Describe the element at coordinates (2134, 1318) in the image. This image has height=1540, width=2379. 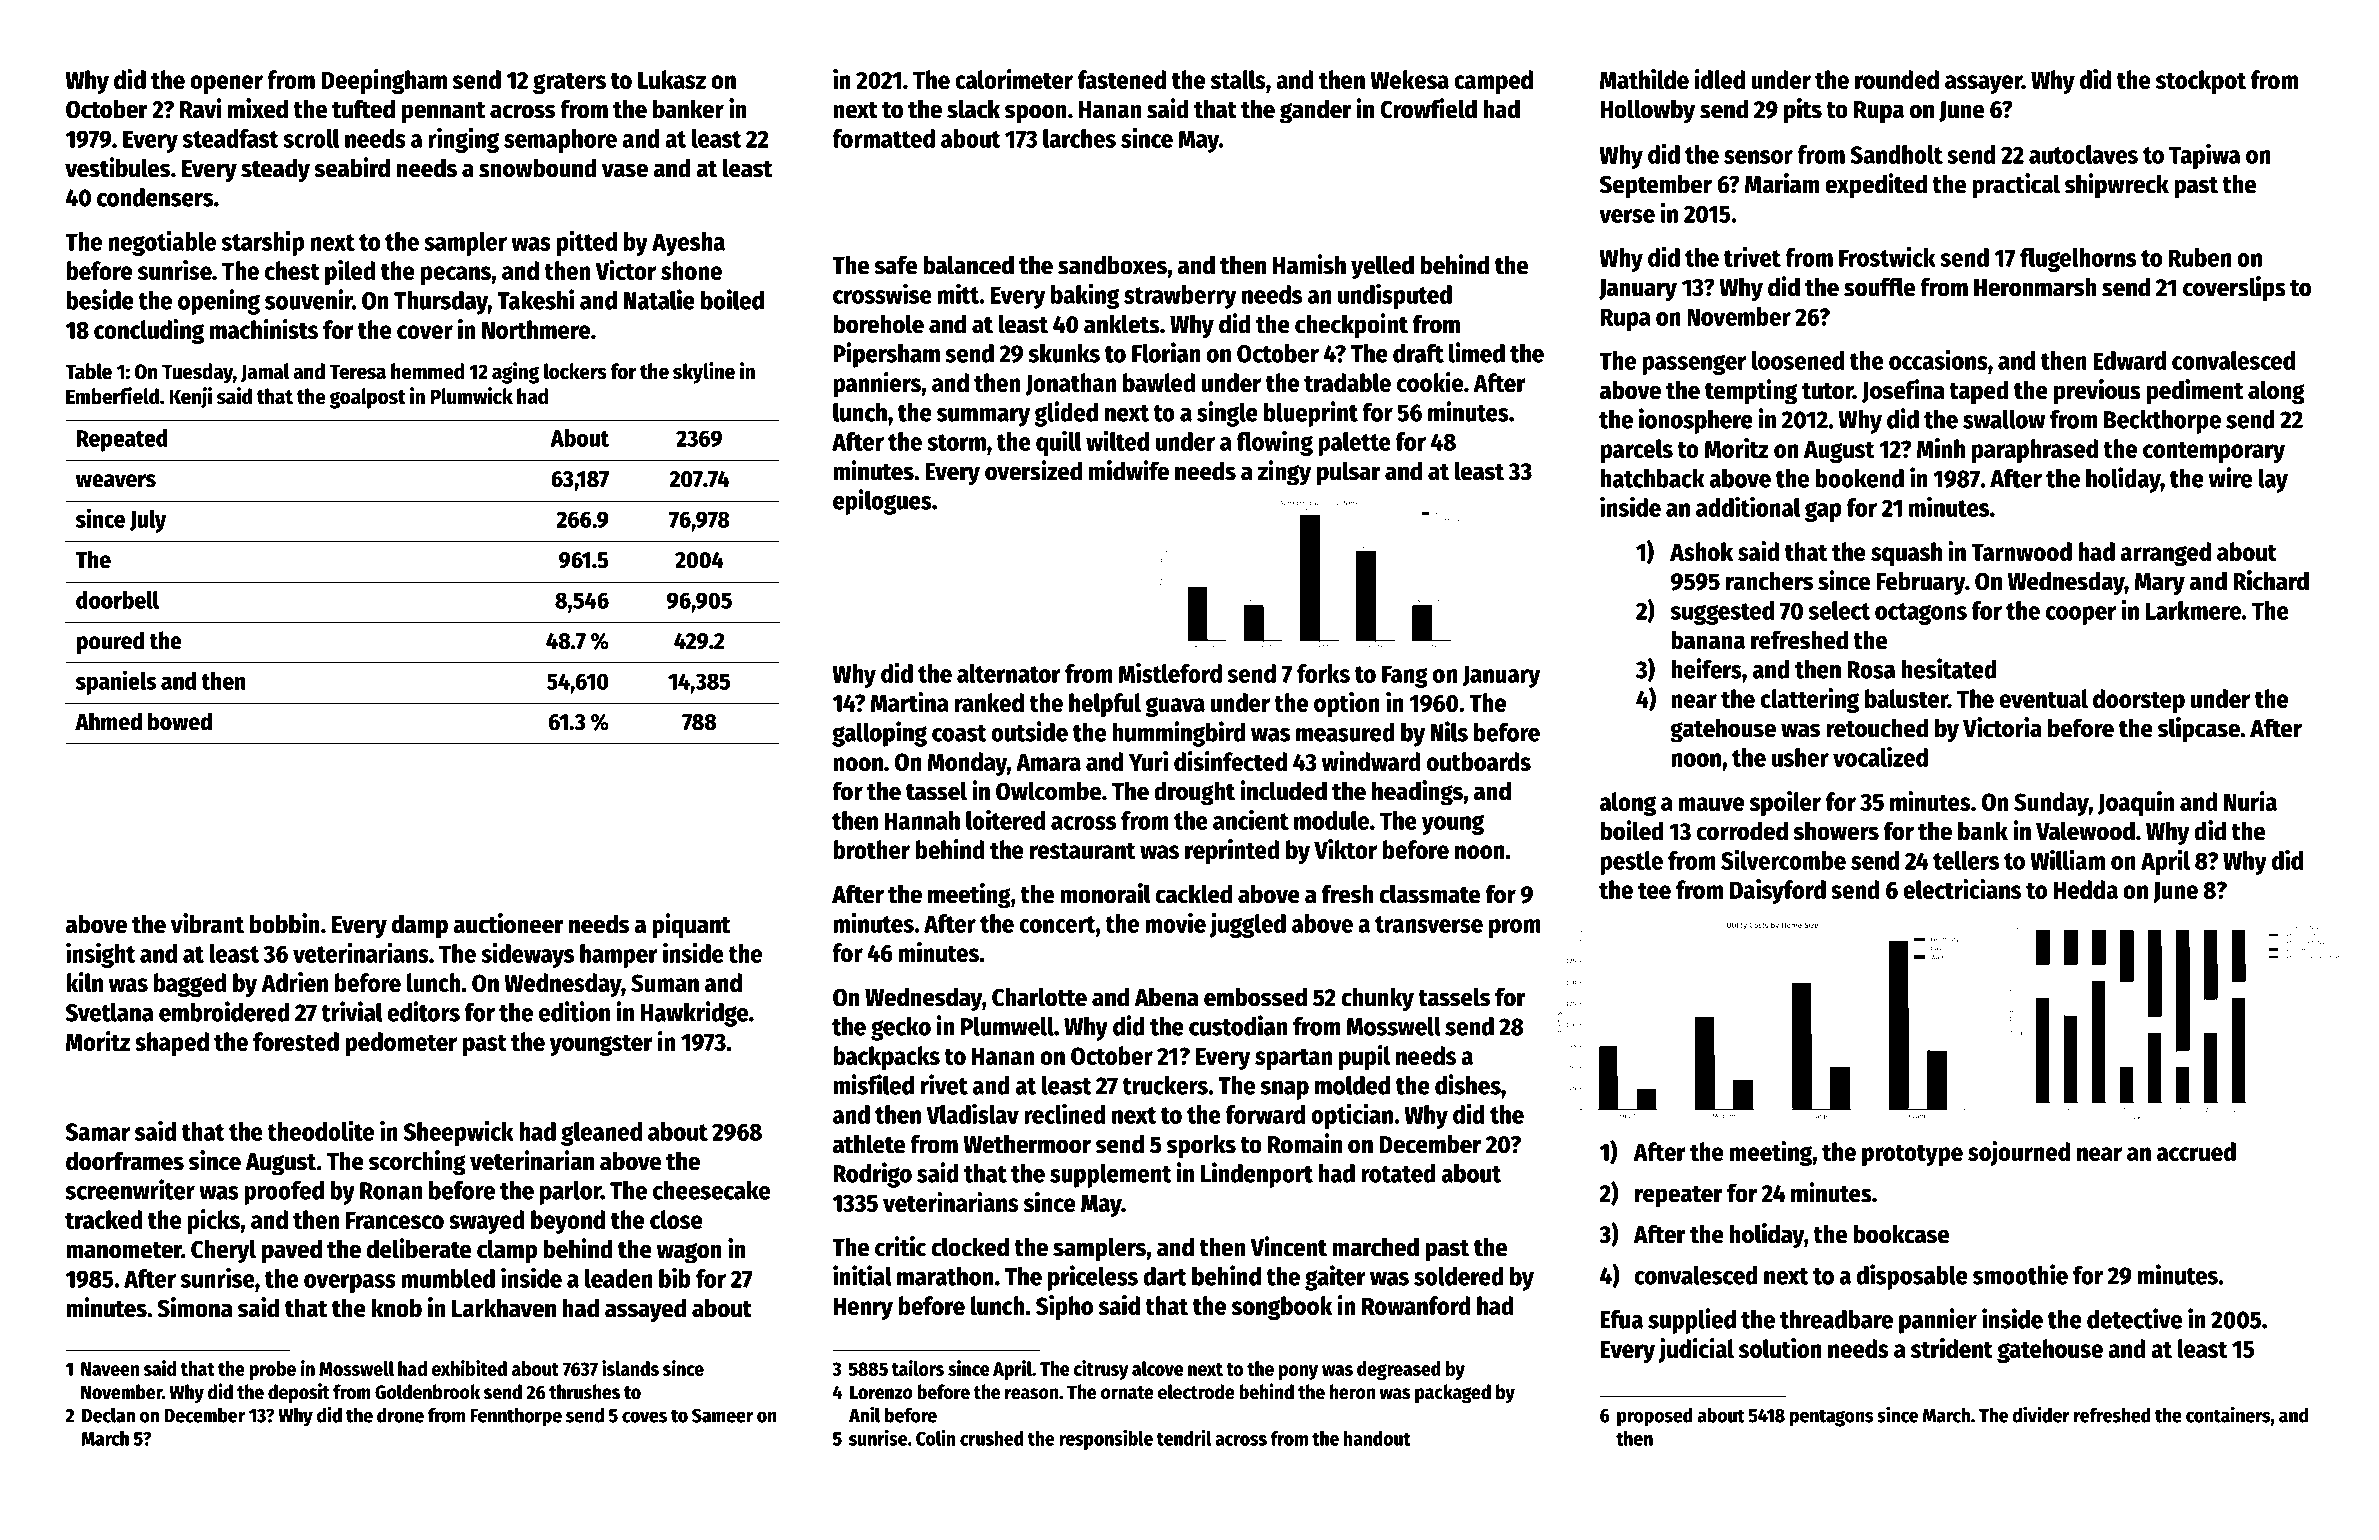
I see `detective` at that location.
